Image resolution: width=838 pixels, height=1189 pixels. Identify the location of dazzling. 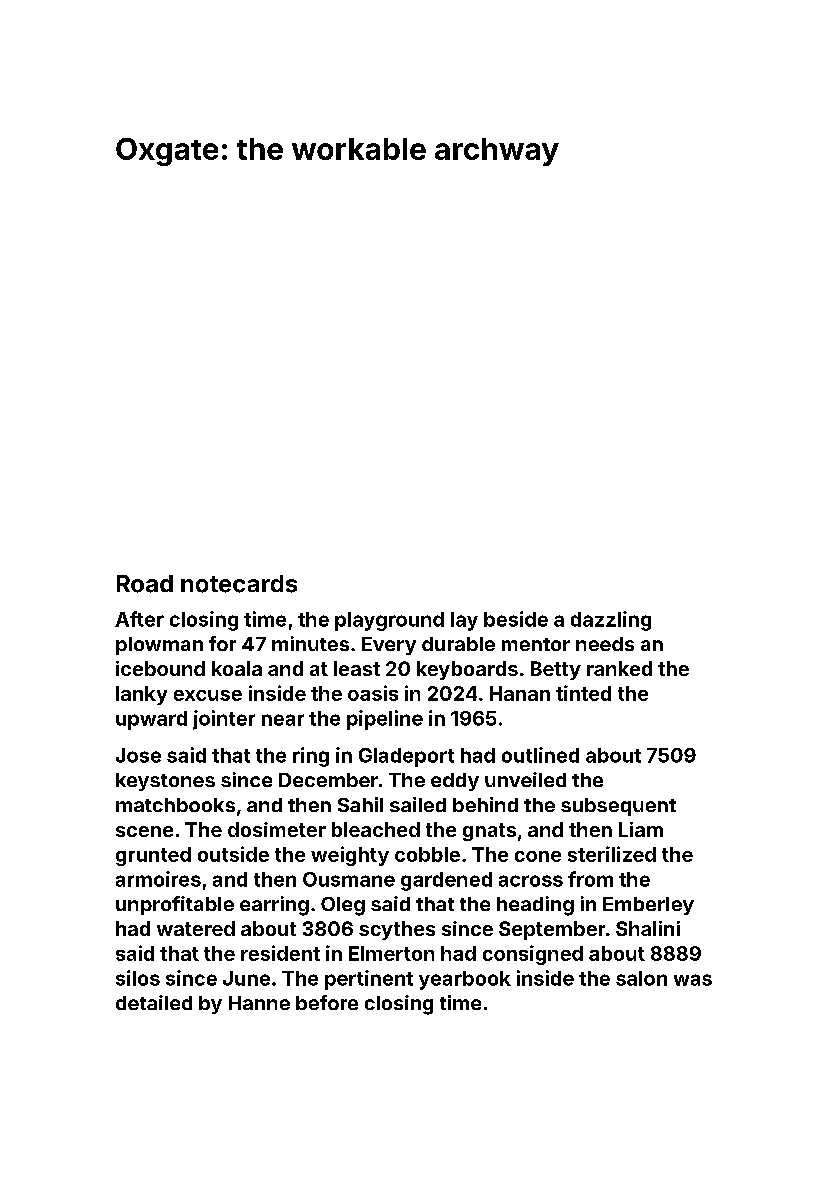
(611, 621).
